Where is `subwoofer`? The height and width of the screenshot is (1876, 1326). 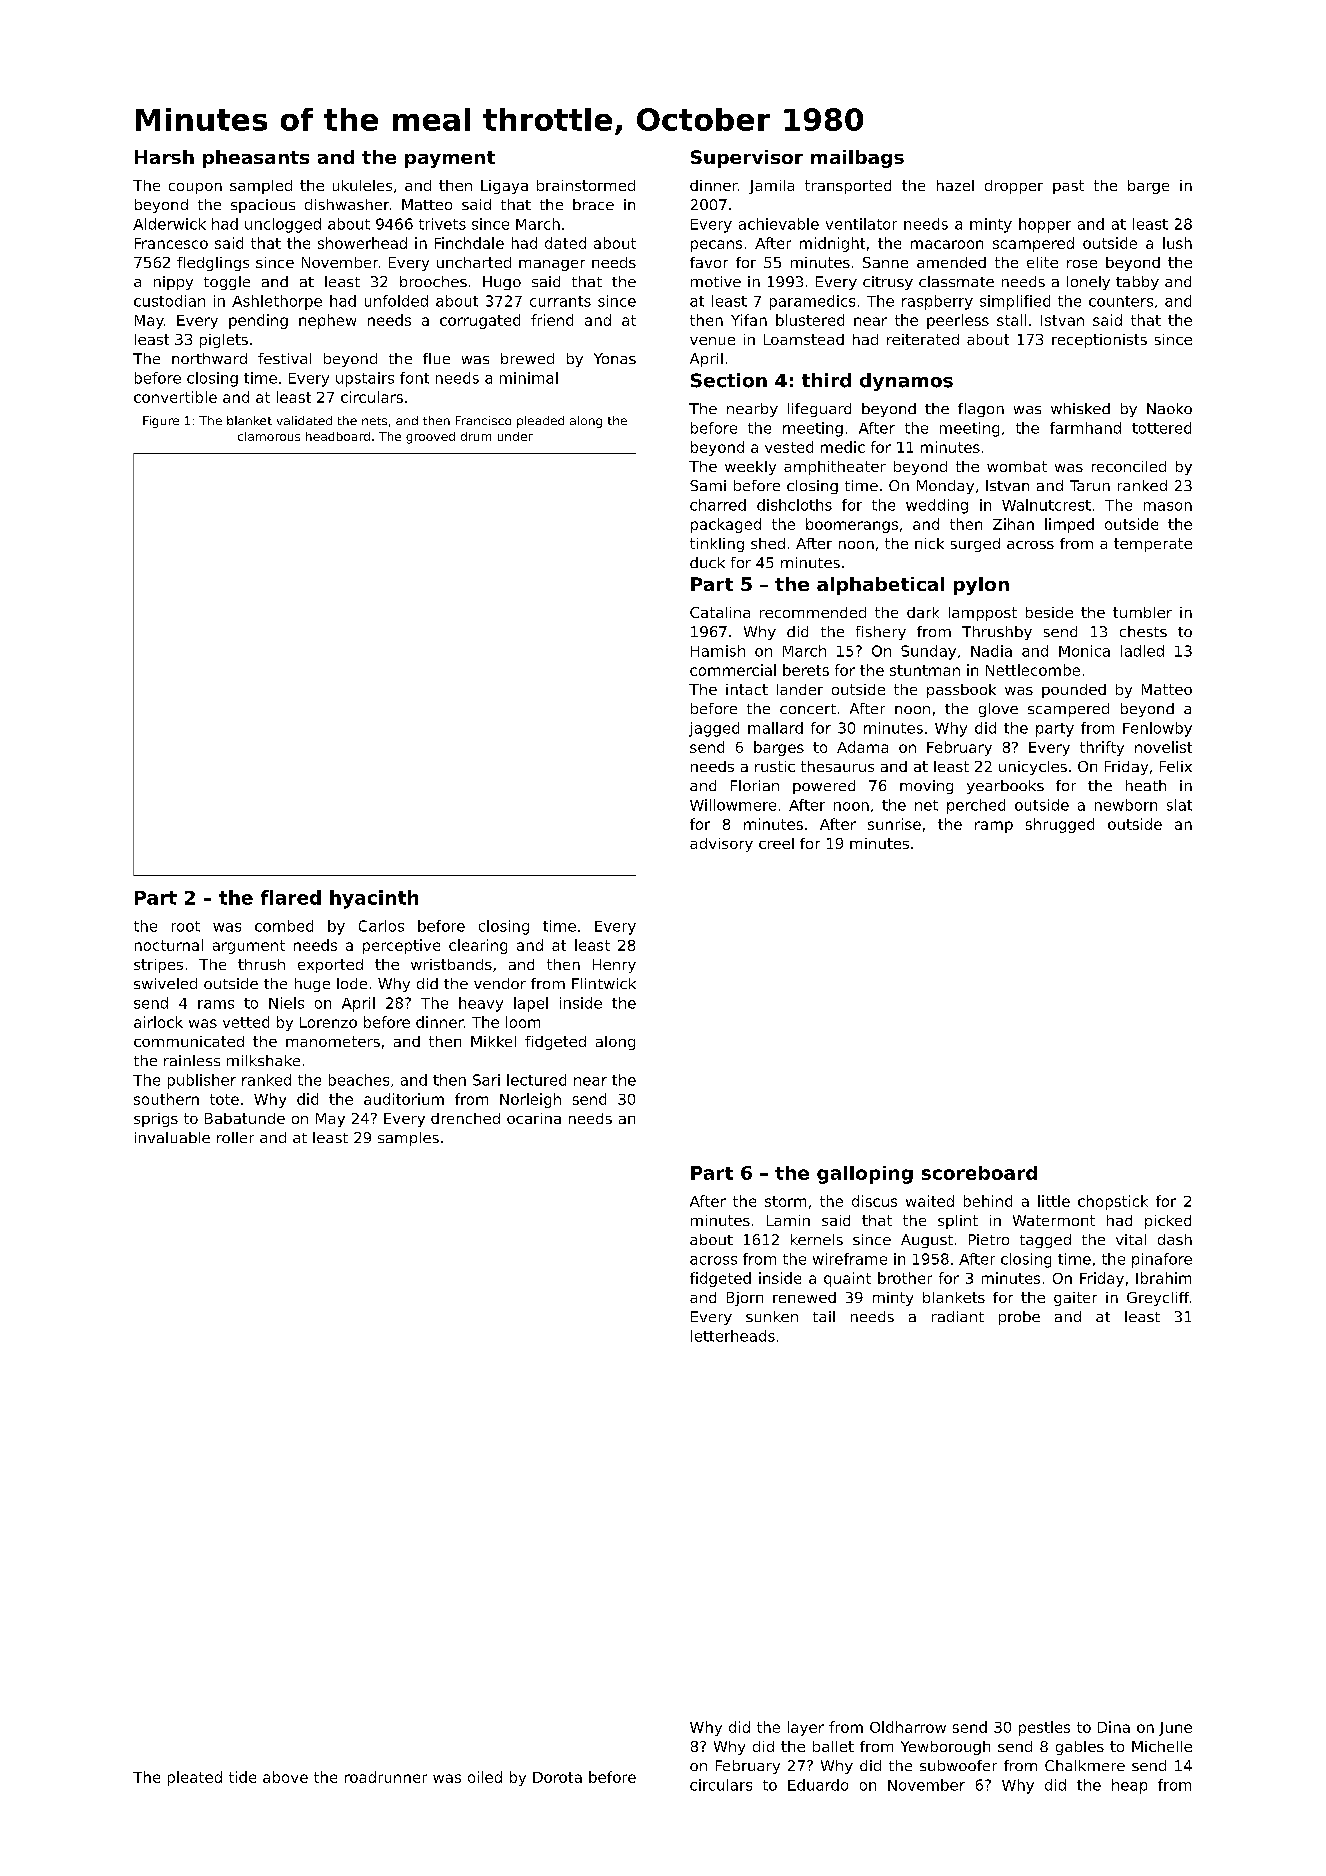 subwoofer is located at coordinates (958, 1765).
